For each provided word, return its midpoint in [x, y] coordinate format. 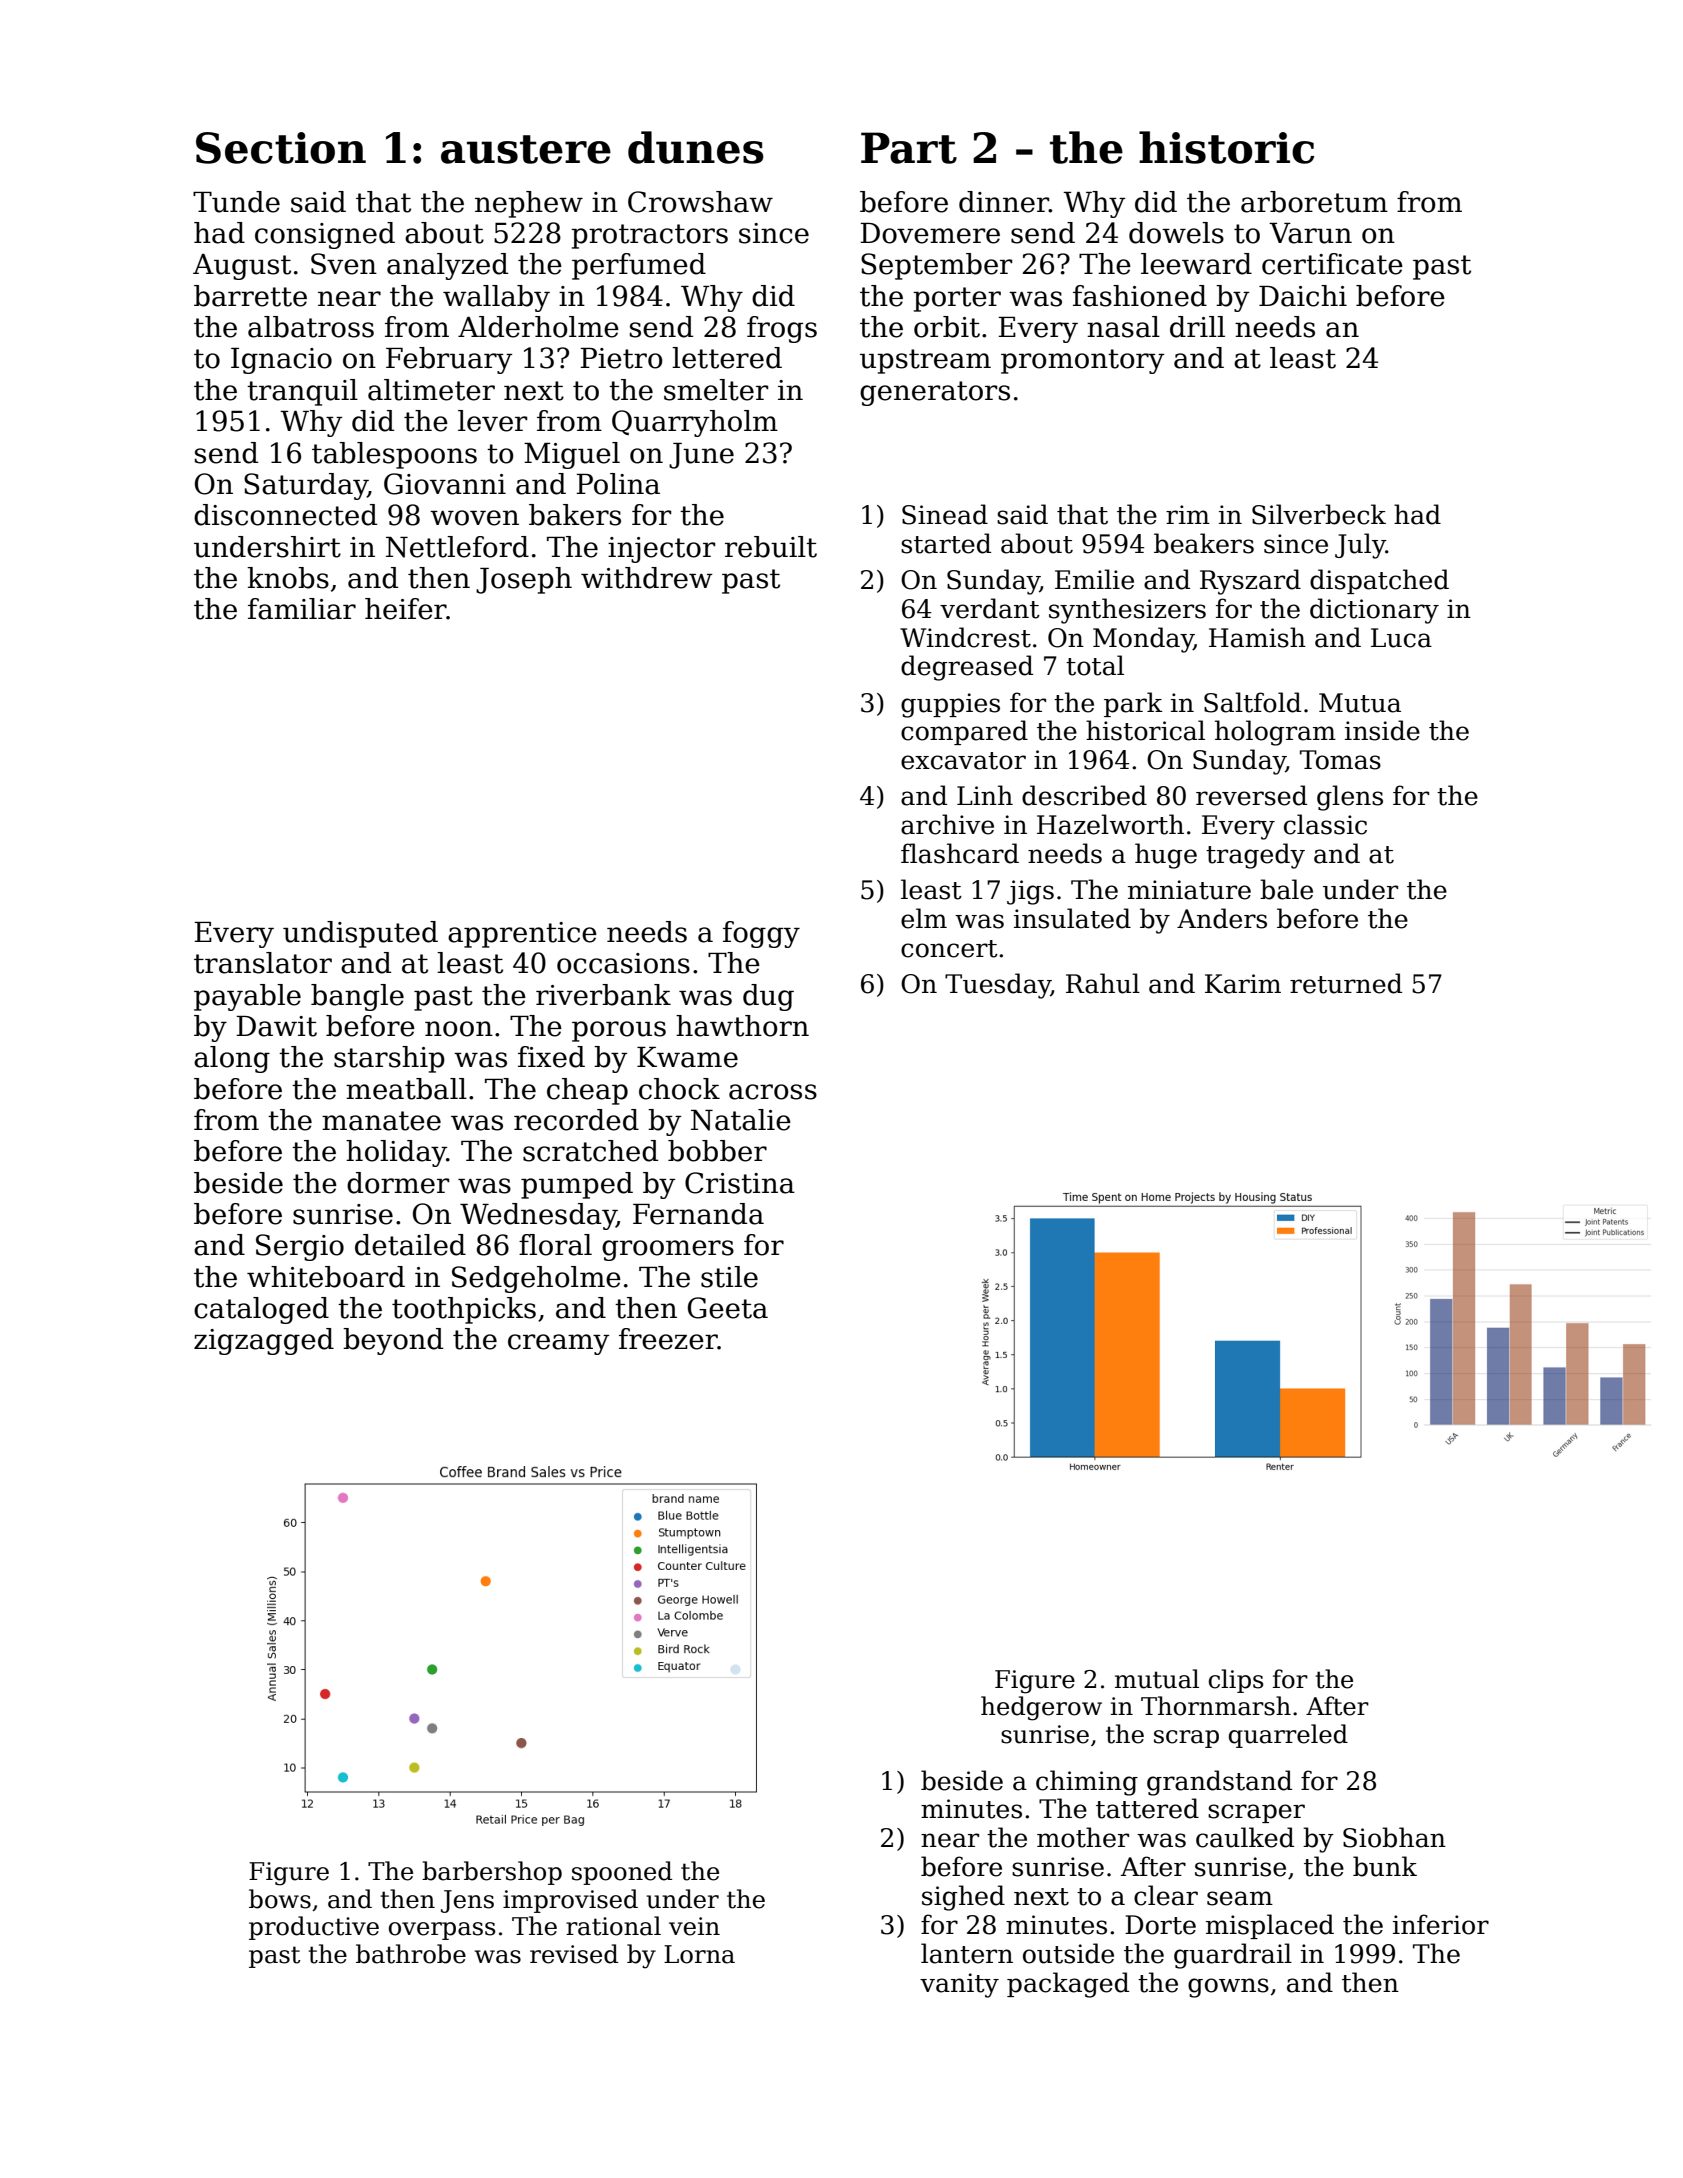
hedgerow [1041, 1708]
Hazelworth [1110, 824]
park [1133, 704]
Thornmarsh [1216, 1706]
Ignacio [281, 361]
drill [1197, 327]
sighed [963, 1898]
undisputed [360, 934]
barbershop [492, 1873]
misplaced [1270, 1926]
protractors [649, 236]
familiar [302, 609]
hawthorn [742, 1026]
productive [314, 1928]
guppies [950, 705]
